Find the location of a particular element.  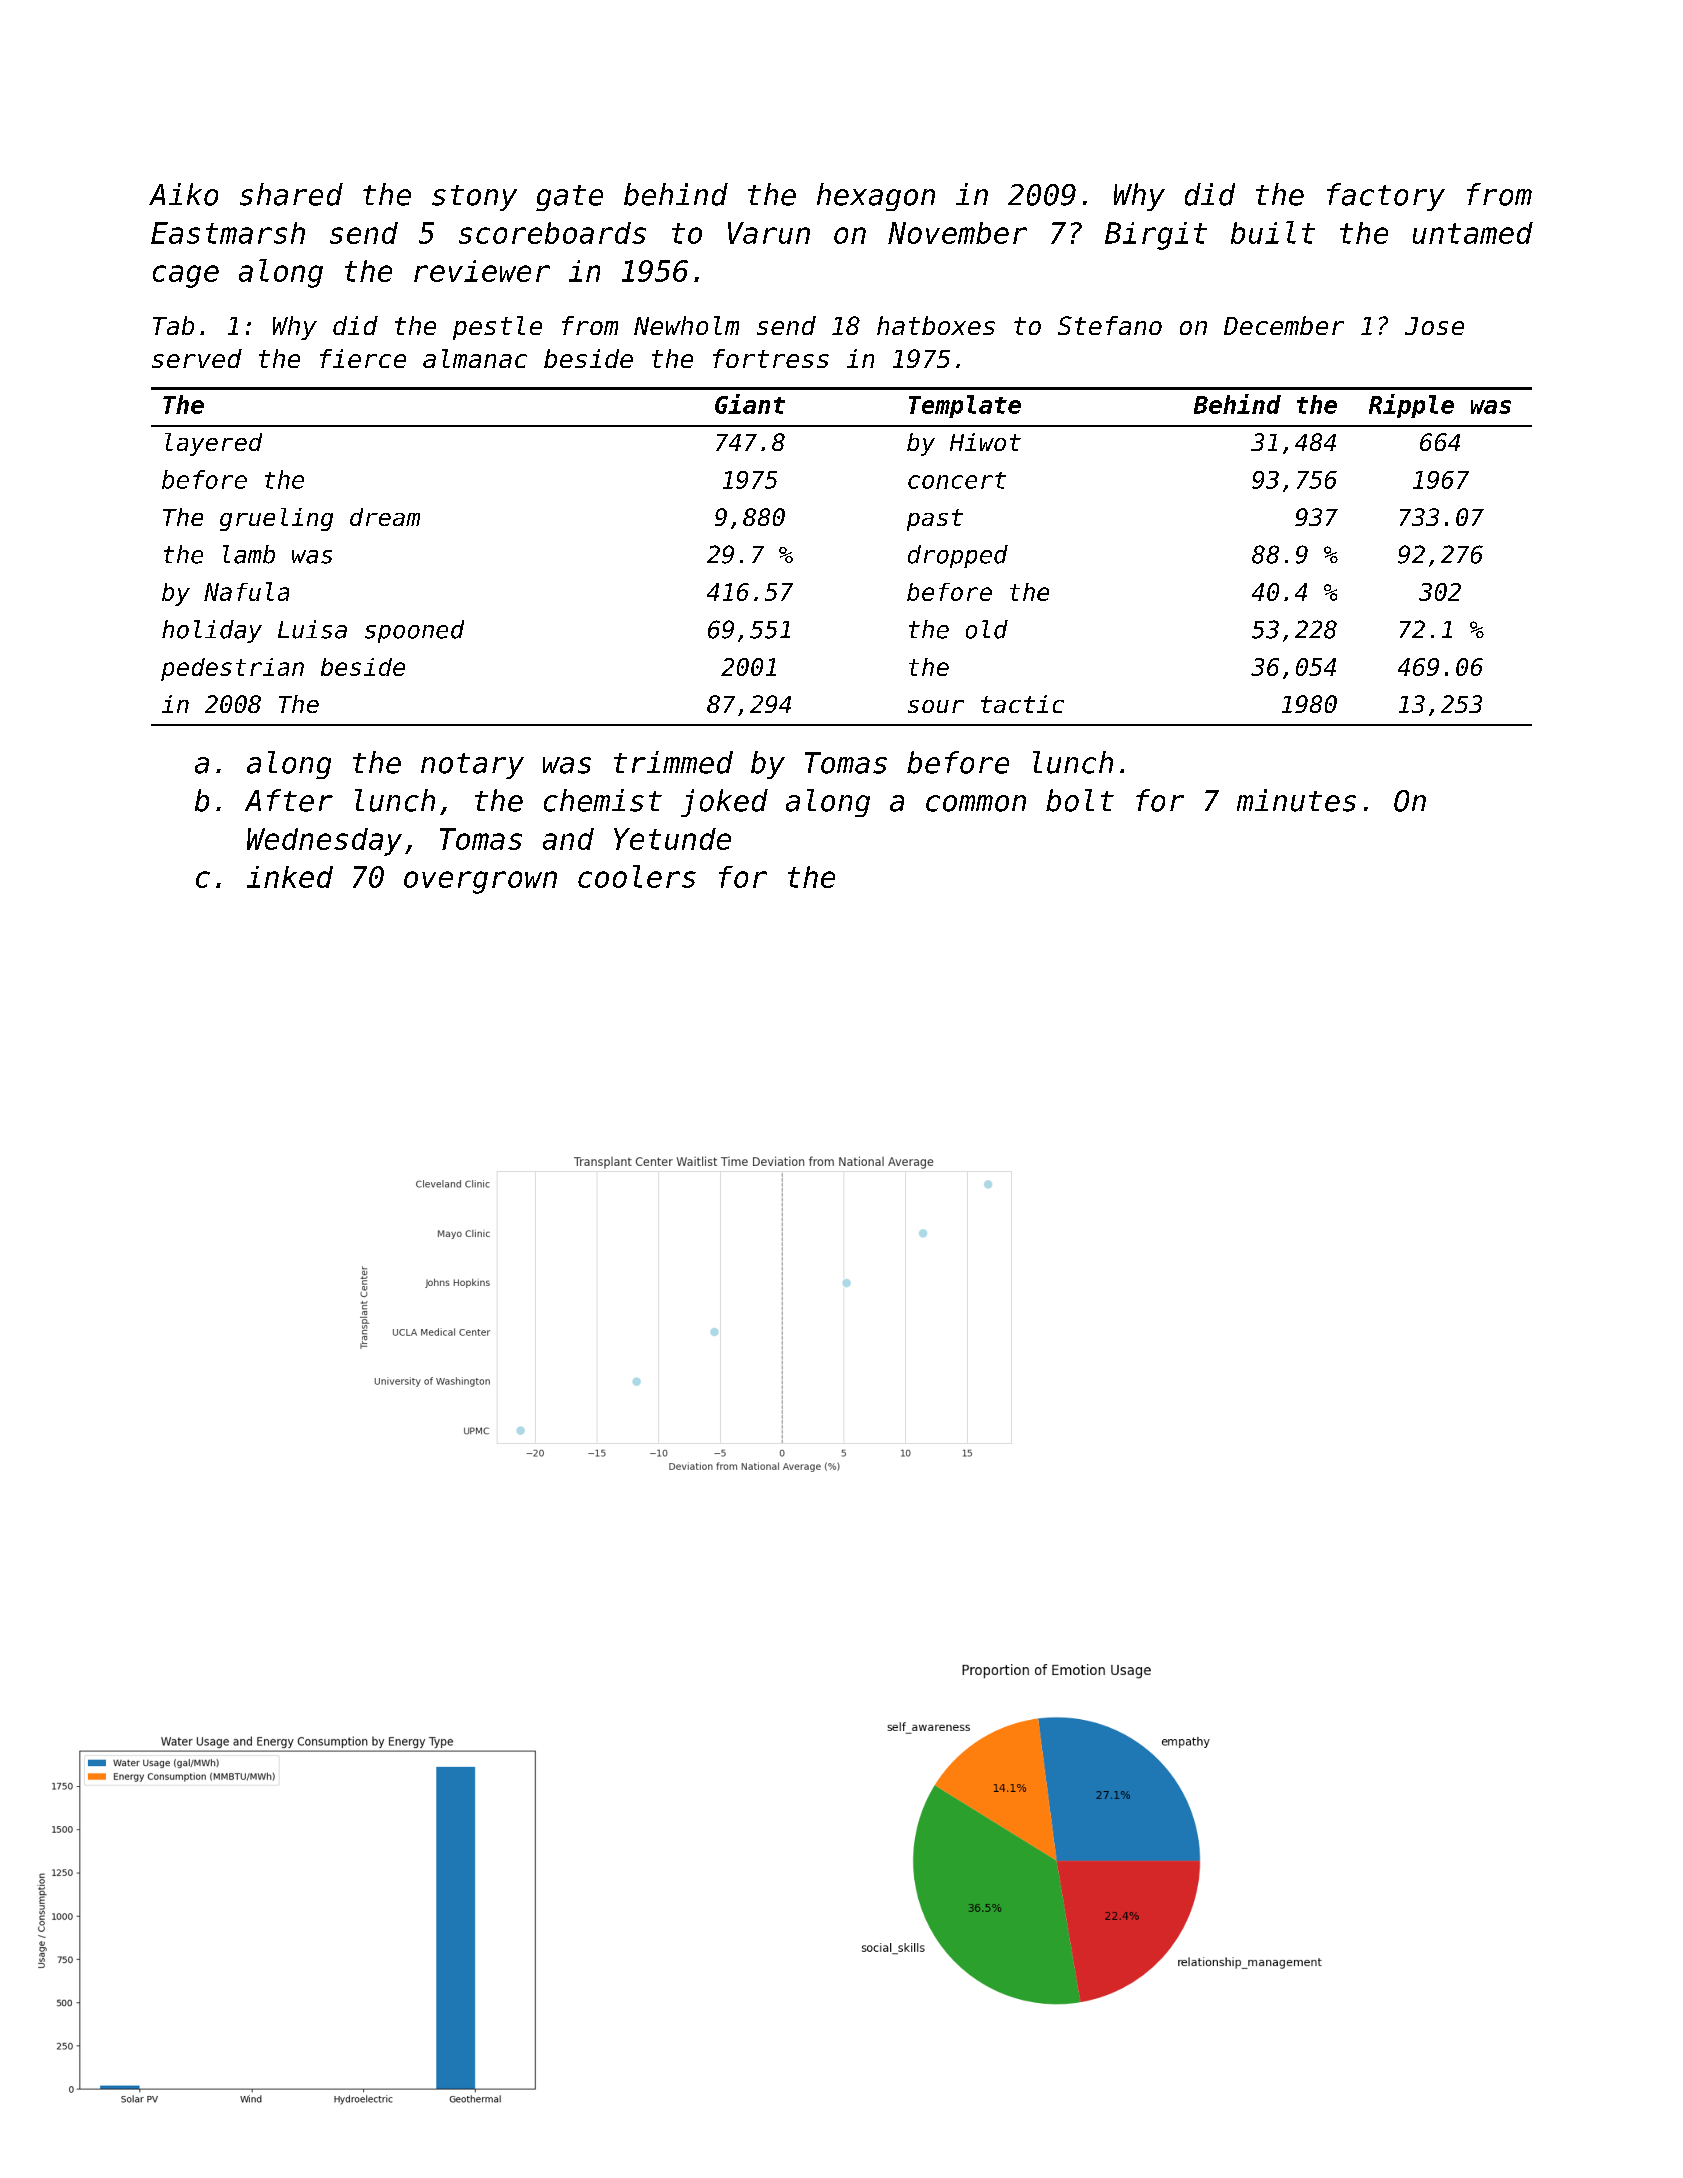

minutes is located at coordinates (1296, 800).
